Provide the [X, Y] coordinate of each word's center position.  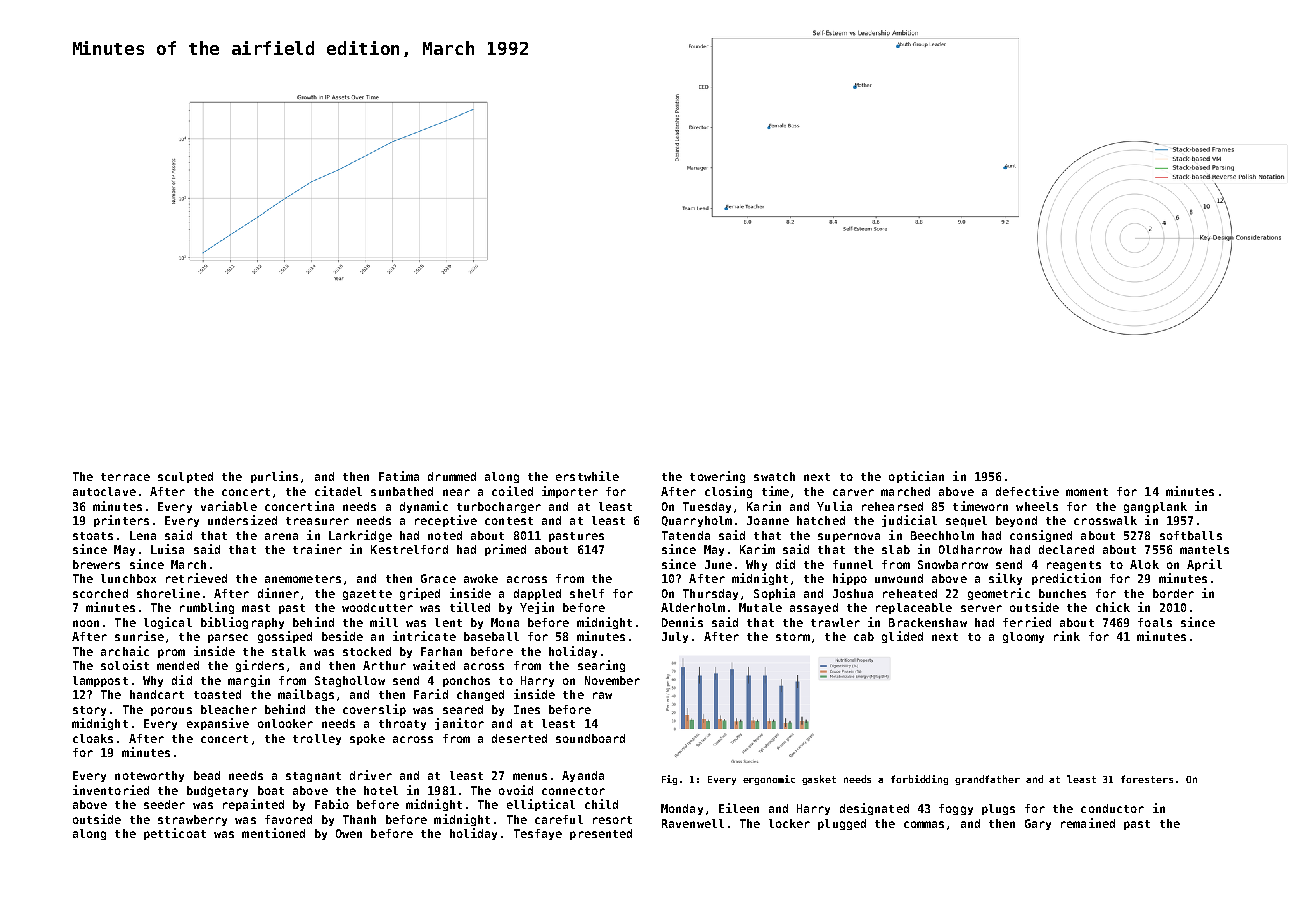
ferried [1027, 622]
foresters [1147, 779]
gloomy [1023, 637]
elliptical [541, 805]
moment [1087, 492]
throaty [402, 724]
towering [717, 477]
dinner [278, 593]
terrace [125, 477]
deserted [519, 738]
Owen [349, 833]
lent [448, 622]
